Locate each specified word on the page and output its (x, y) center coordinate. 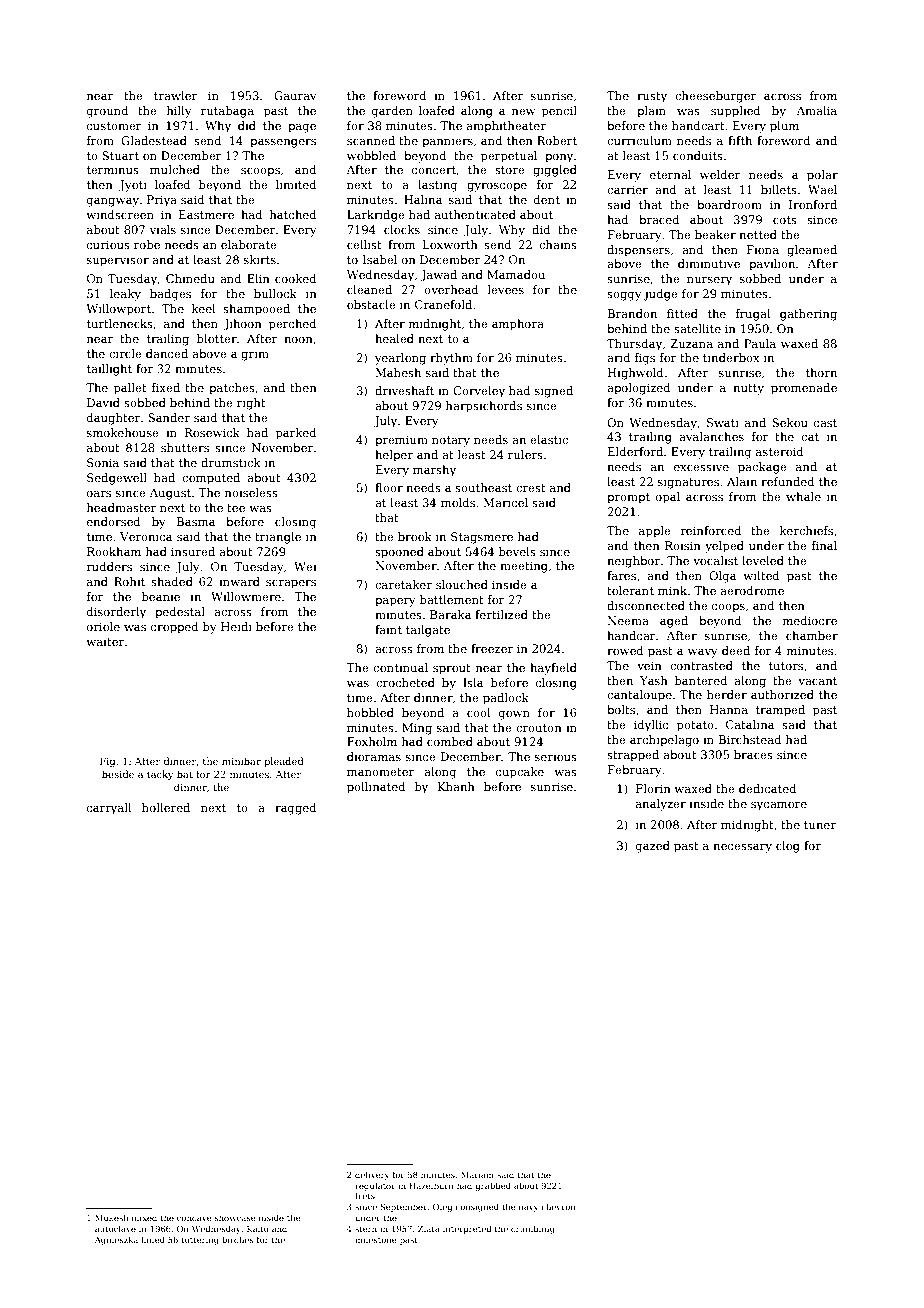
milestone (376, 1239)
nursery (709, 281)
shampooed (256, 310)
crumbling (533, 1229)
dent (547, 199)
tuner (820, 825)
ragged (296, 809)
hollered (166, 807)
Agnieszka (116, 1240)
